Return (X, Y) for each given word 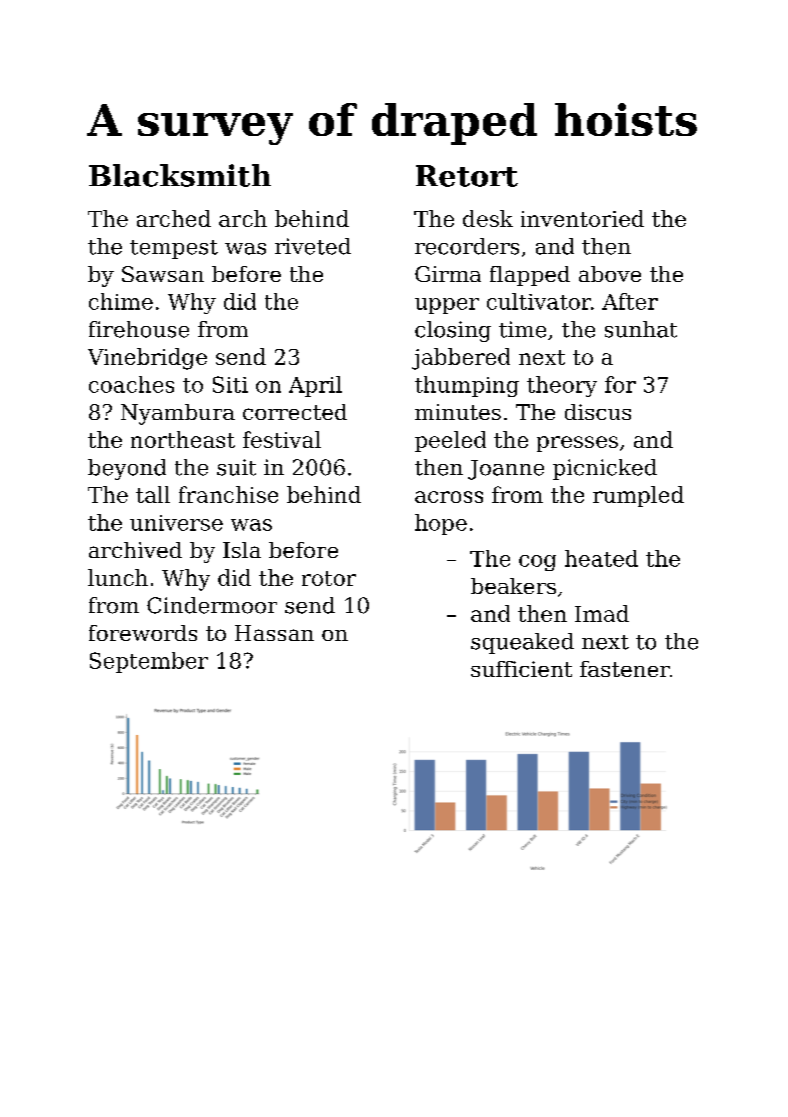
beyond (127, 469)
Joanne (506, 470)
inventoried (582, 218)
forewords (143, 633)
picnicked (605, 469)
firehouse (139, 329)
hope (441, 524)
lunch (118, 577)
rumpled (638, 496)
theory (562, 386)
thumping (467, 386)
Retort (467, 176)
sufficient (521, 669)
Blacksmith (180, 175)
